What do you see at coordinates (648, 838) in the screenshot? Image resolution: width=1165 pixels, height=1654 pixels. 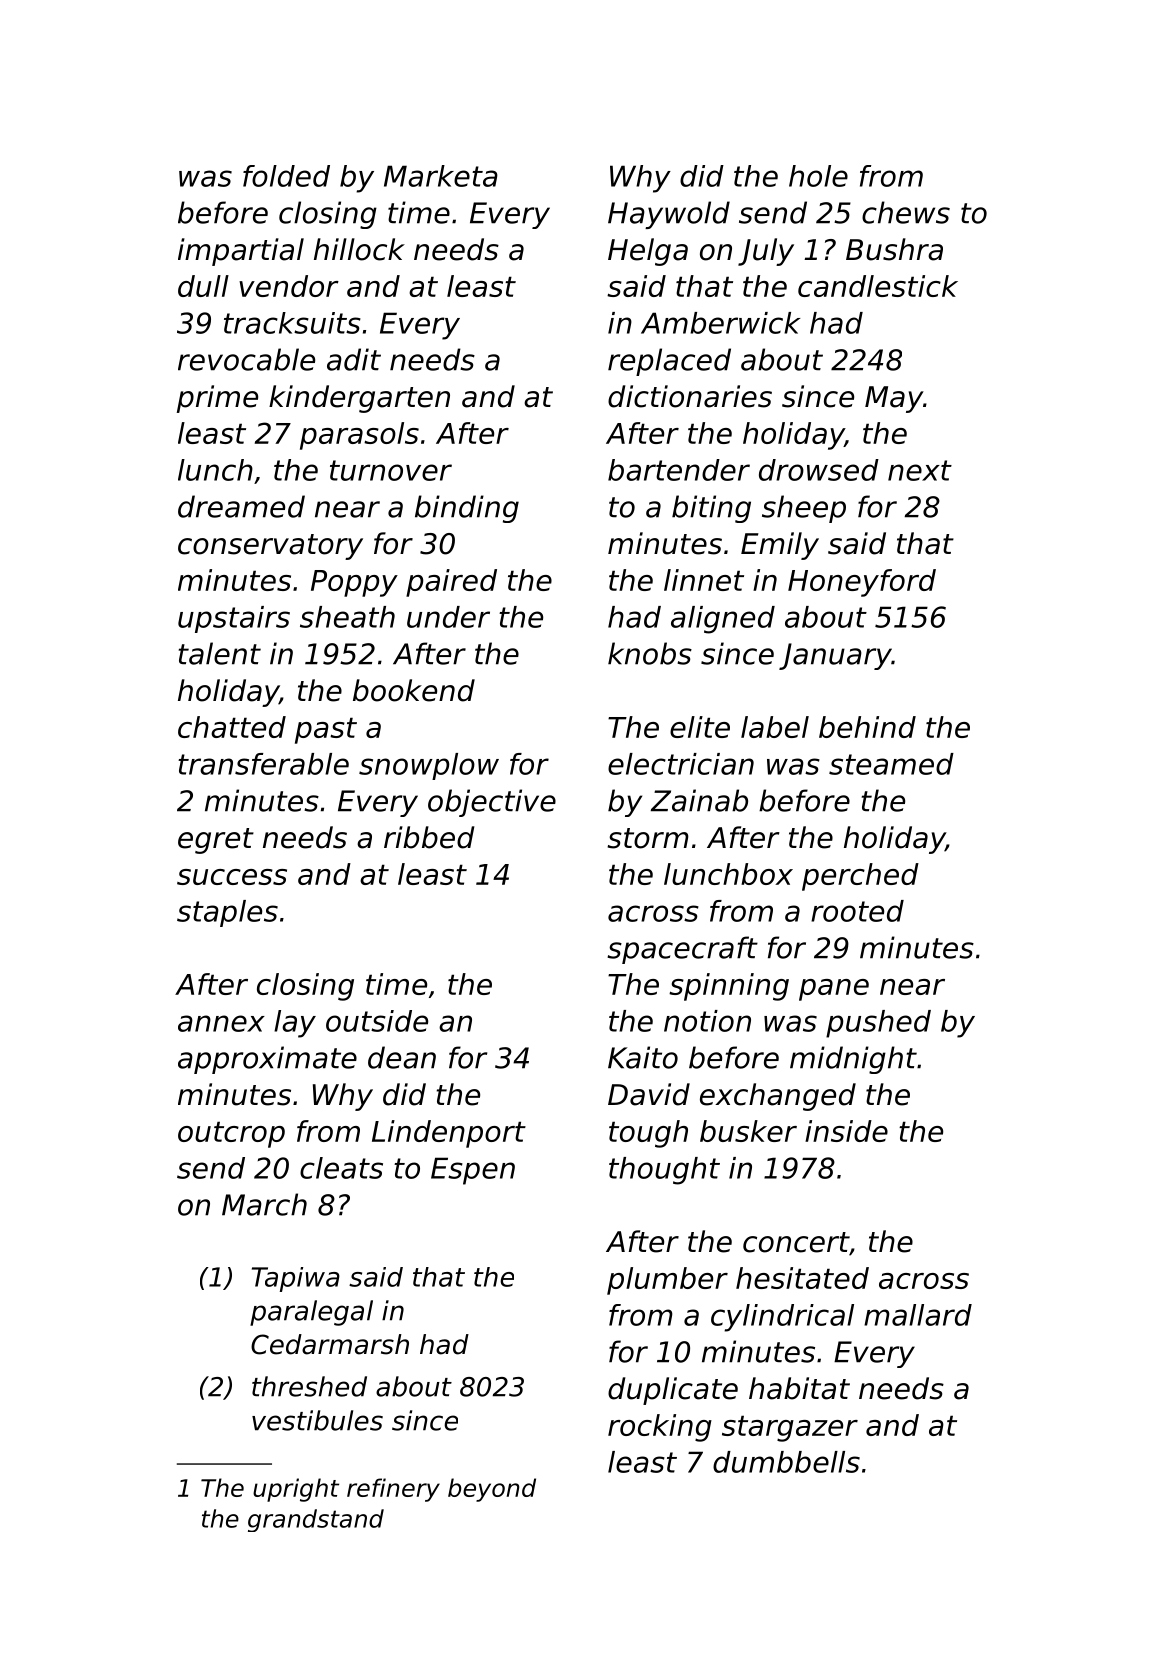 I see `storm` at bounding box center [648, 838].
